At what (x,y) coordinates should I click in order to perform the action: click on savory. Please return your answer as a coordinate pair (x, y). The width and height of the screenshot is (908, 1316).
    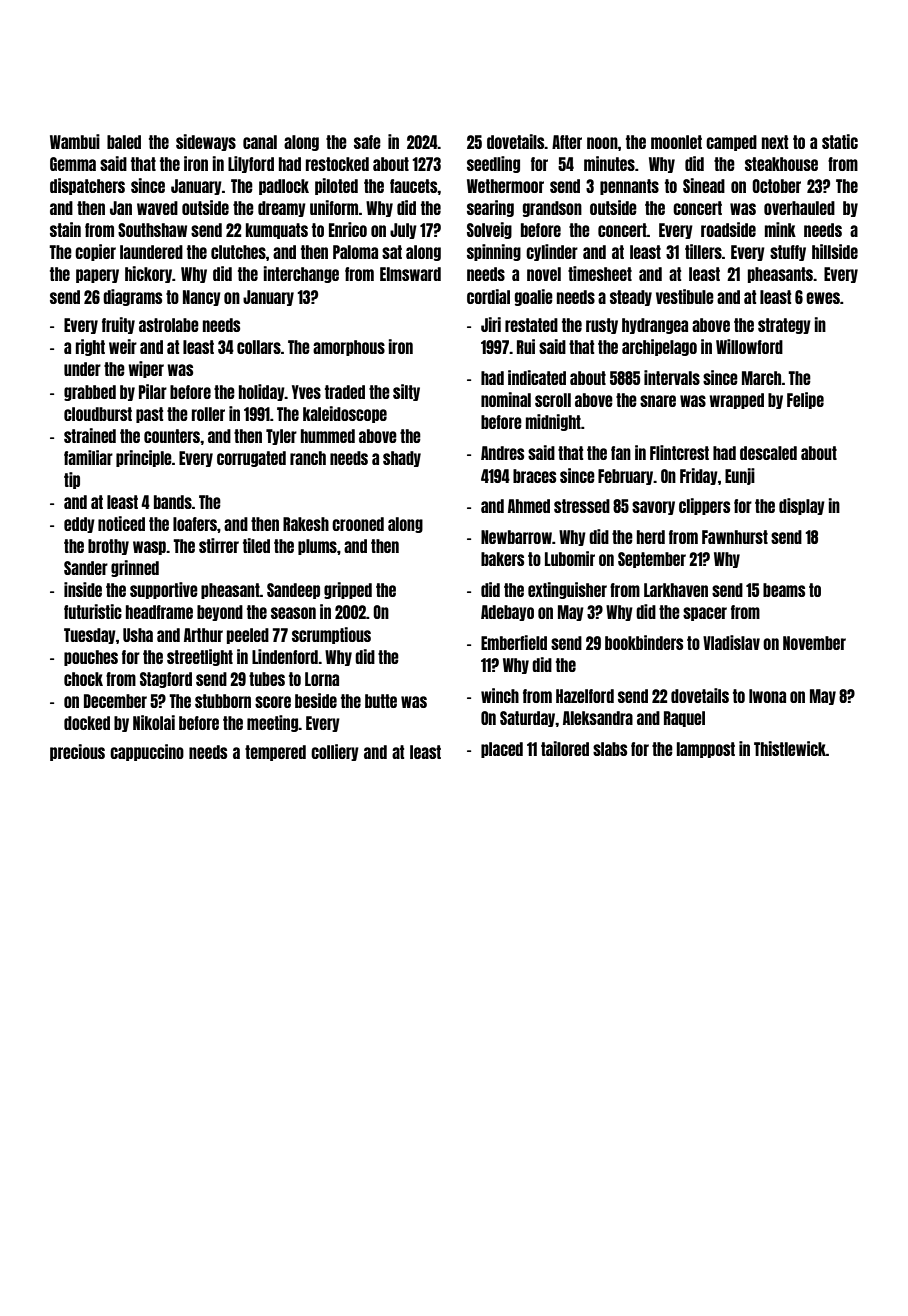
    Looking at the image, I should click on (653, 508).
